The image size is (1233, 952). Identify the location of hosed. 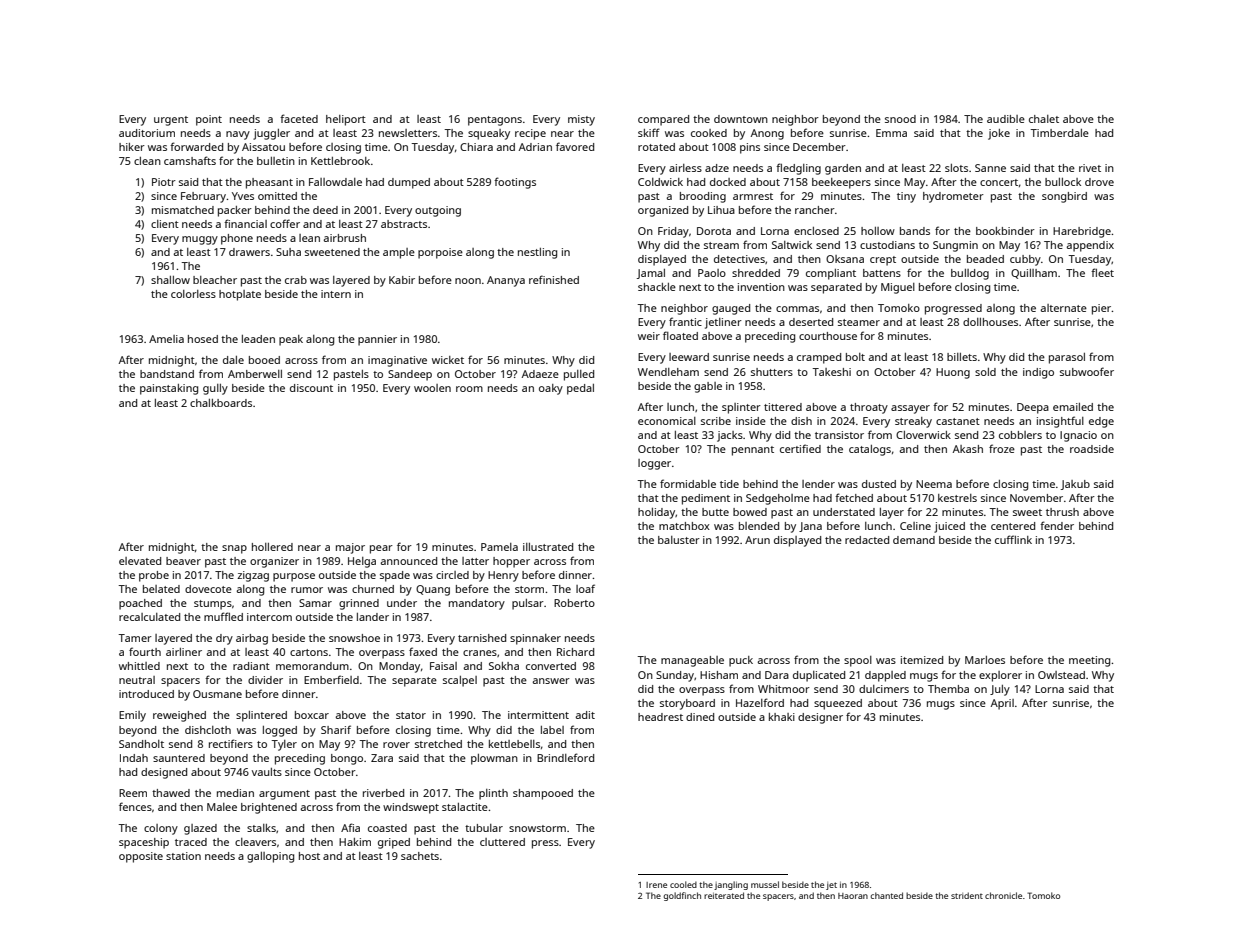
(203, 339).
